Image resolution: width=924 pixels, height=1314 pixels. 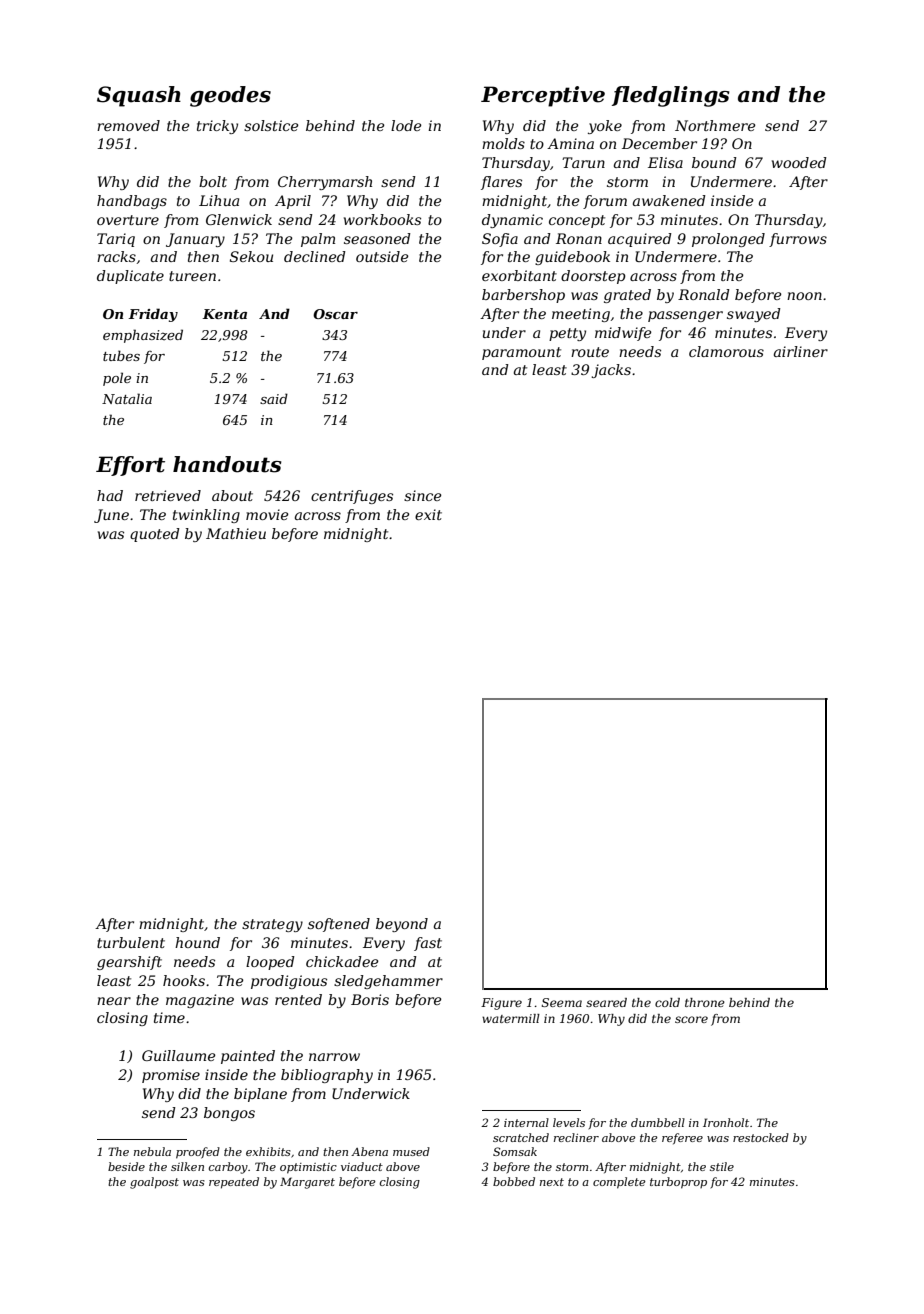 I want to click on Tariq, so click(x=116, y=240).
